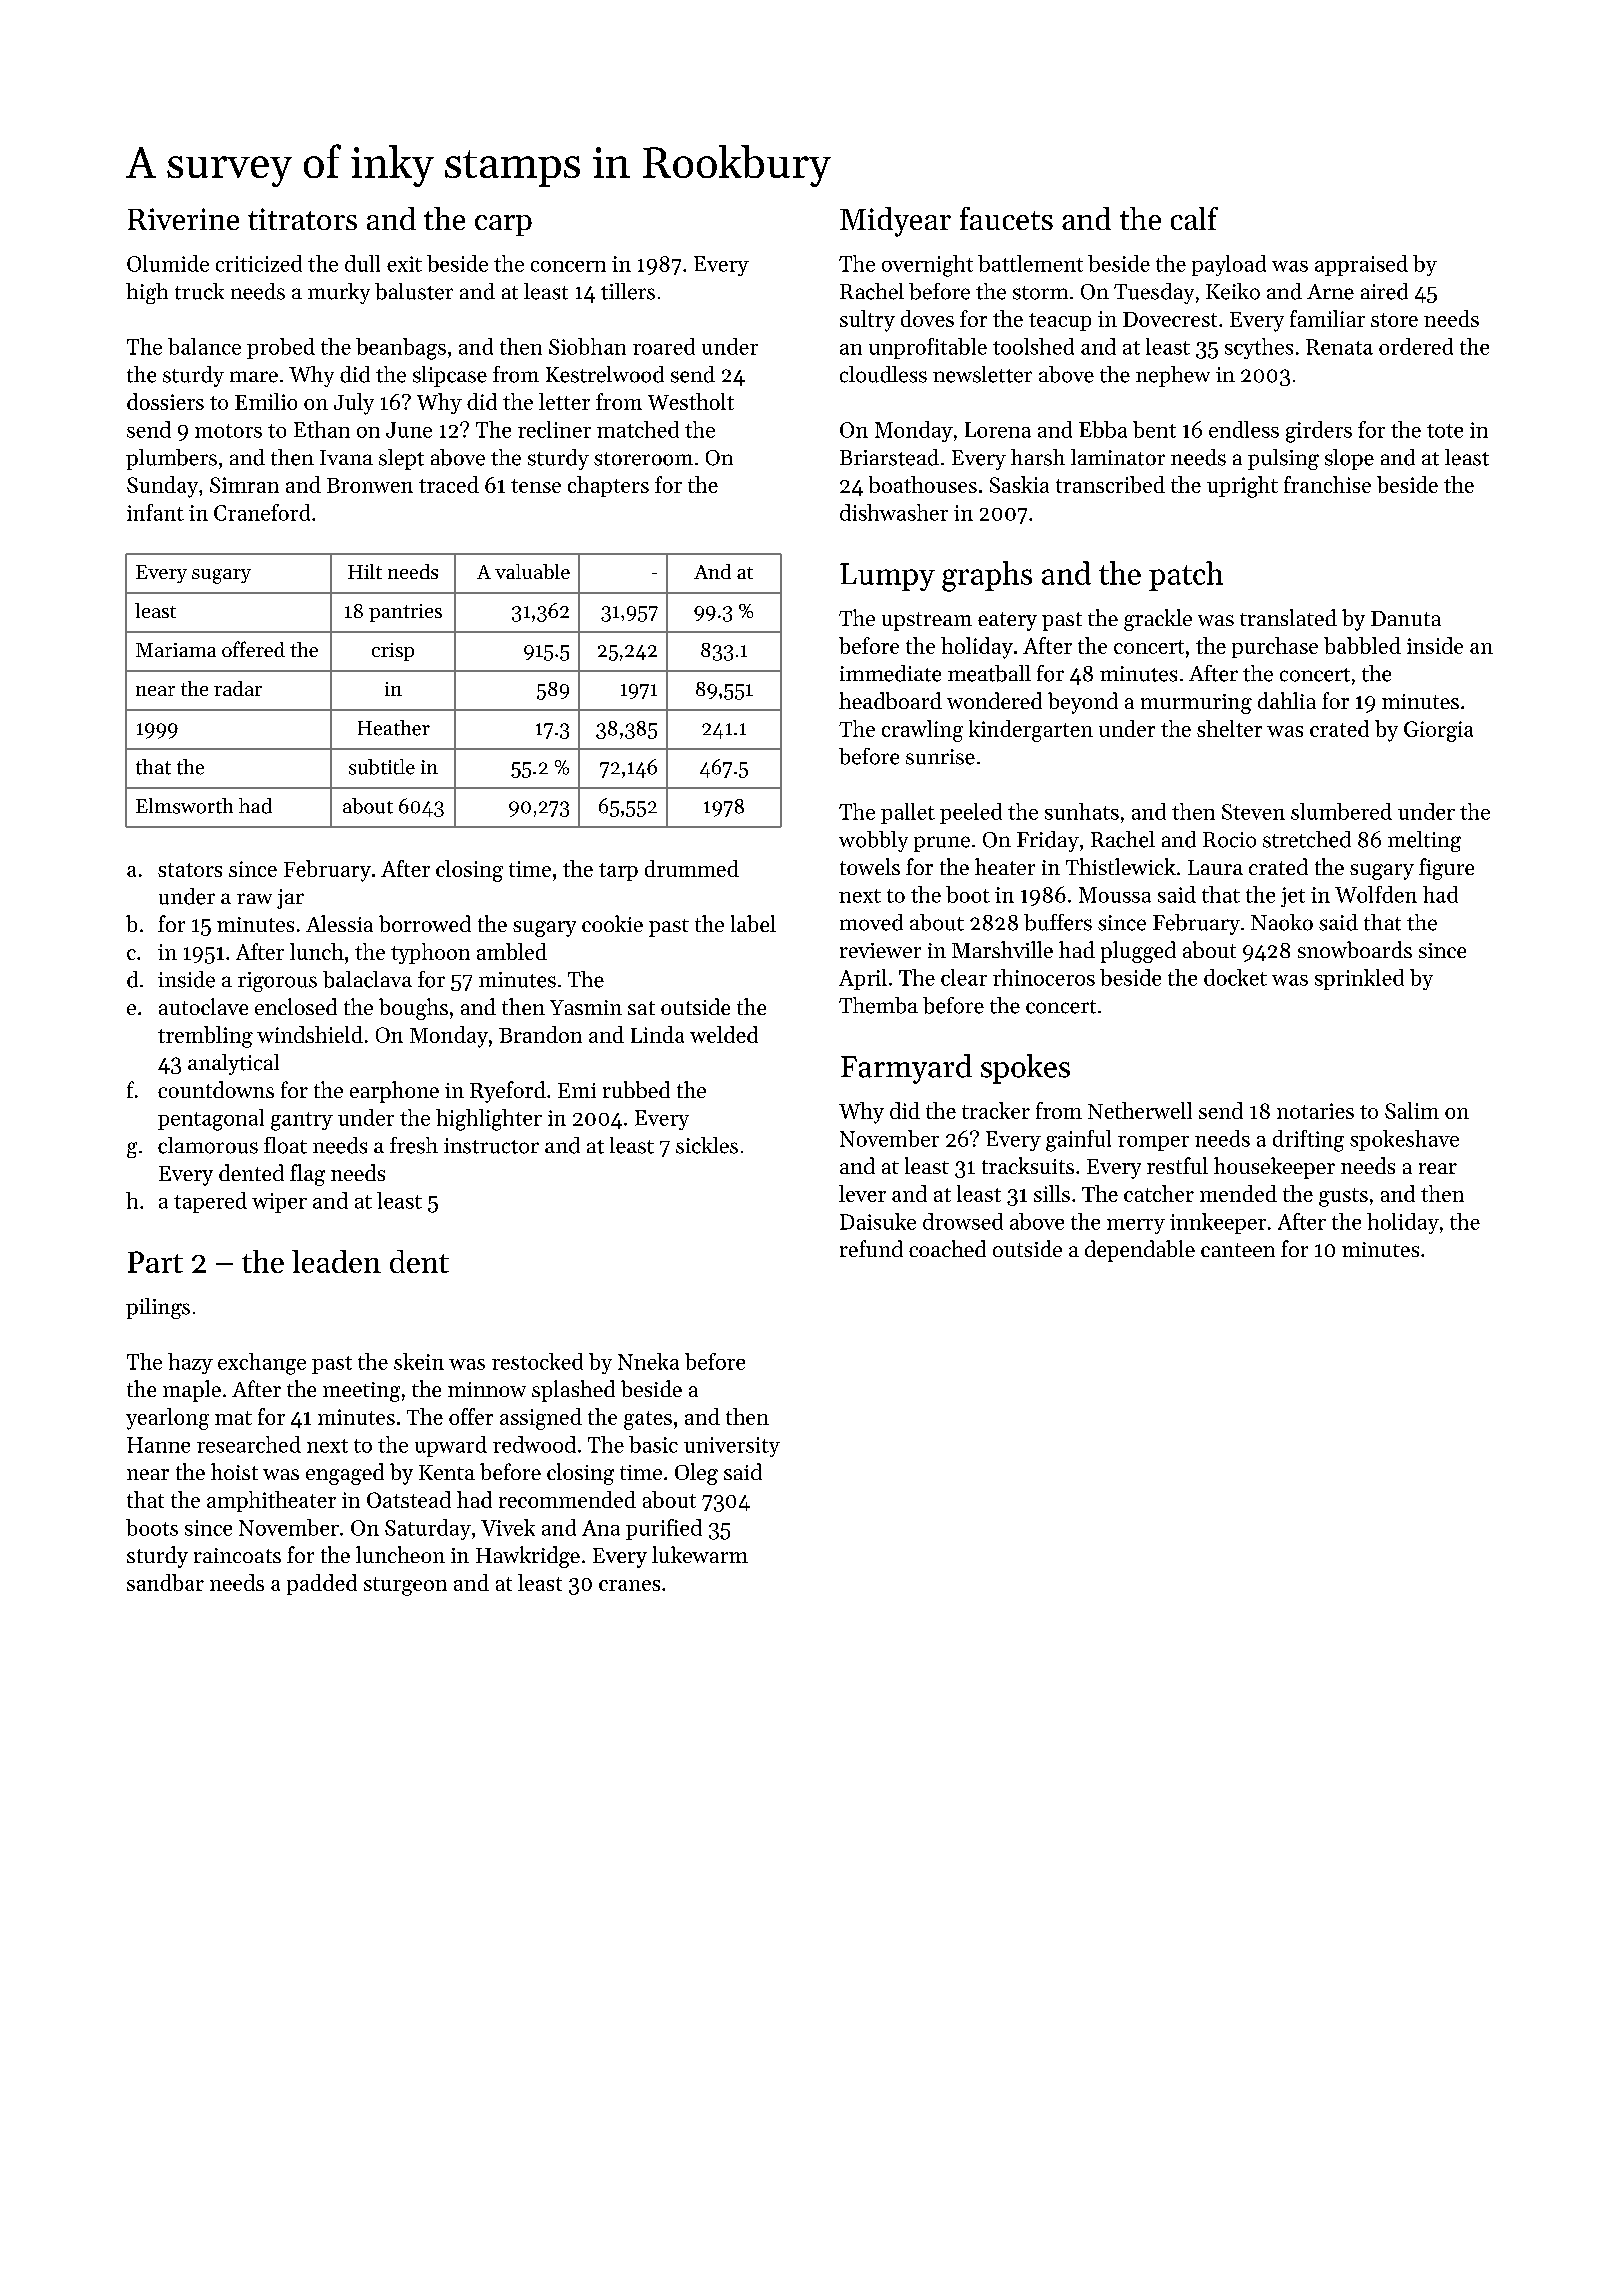 This screenshot has height=2292, width=1620. Describe the element at coordinates (724, 1034) in the screenshot. I see `welded` at that location.
